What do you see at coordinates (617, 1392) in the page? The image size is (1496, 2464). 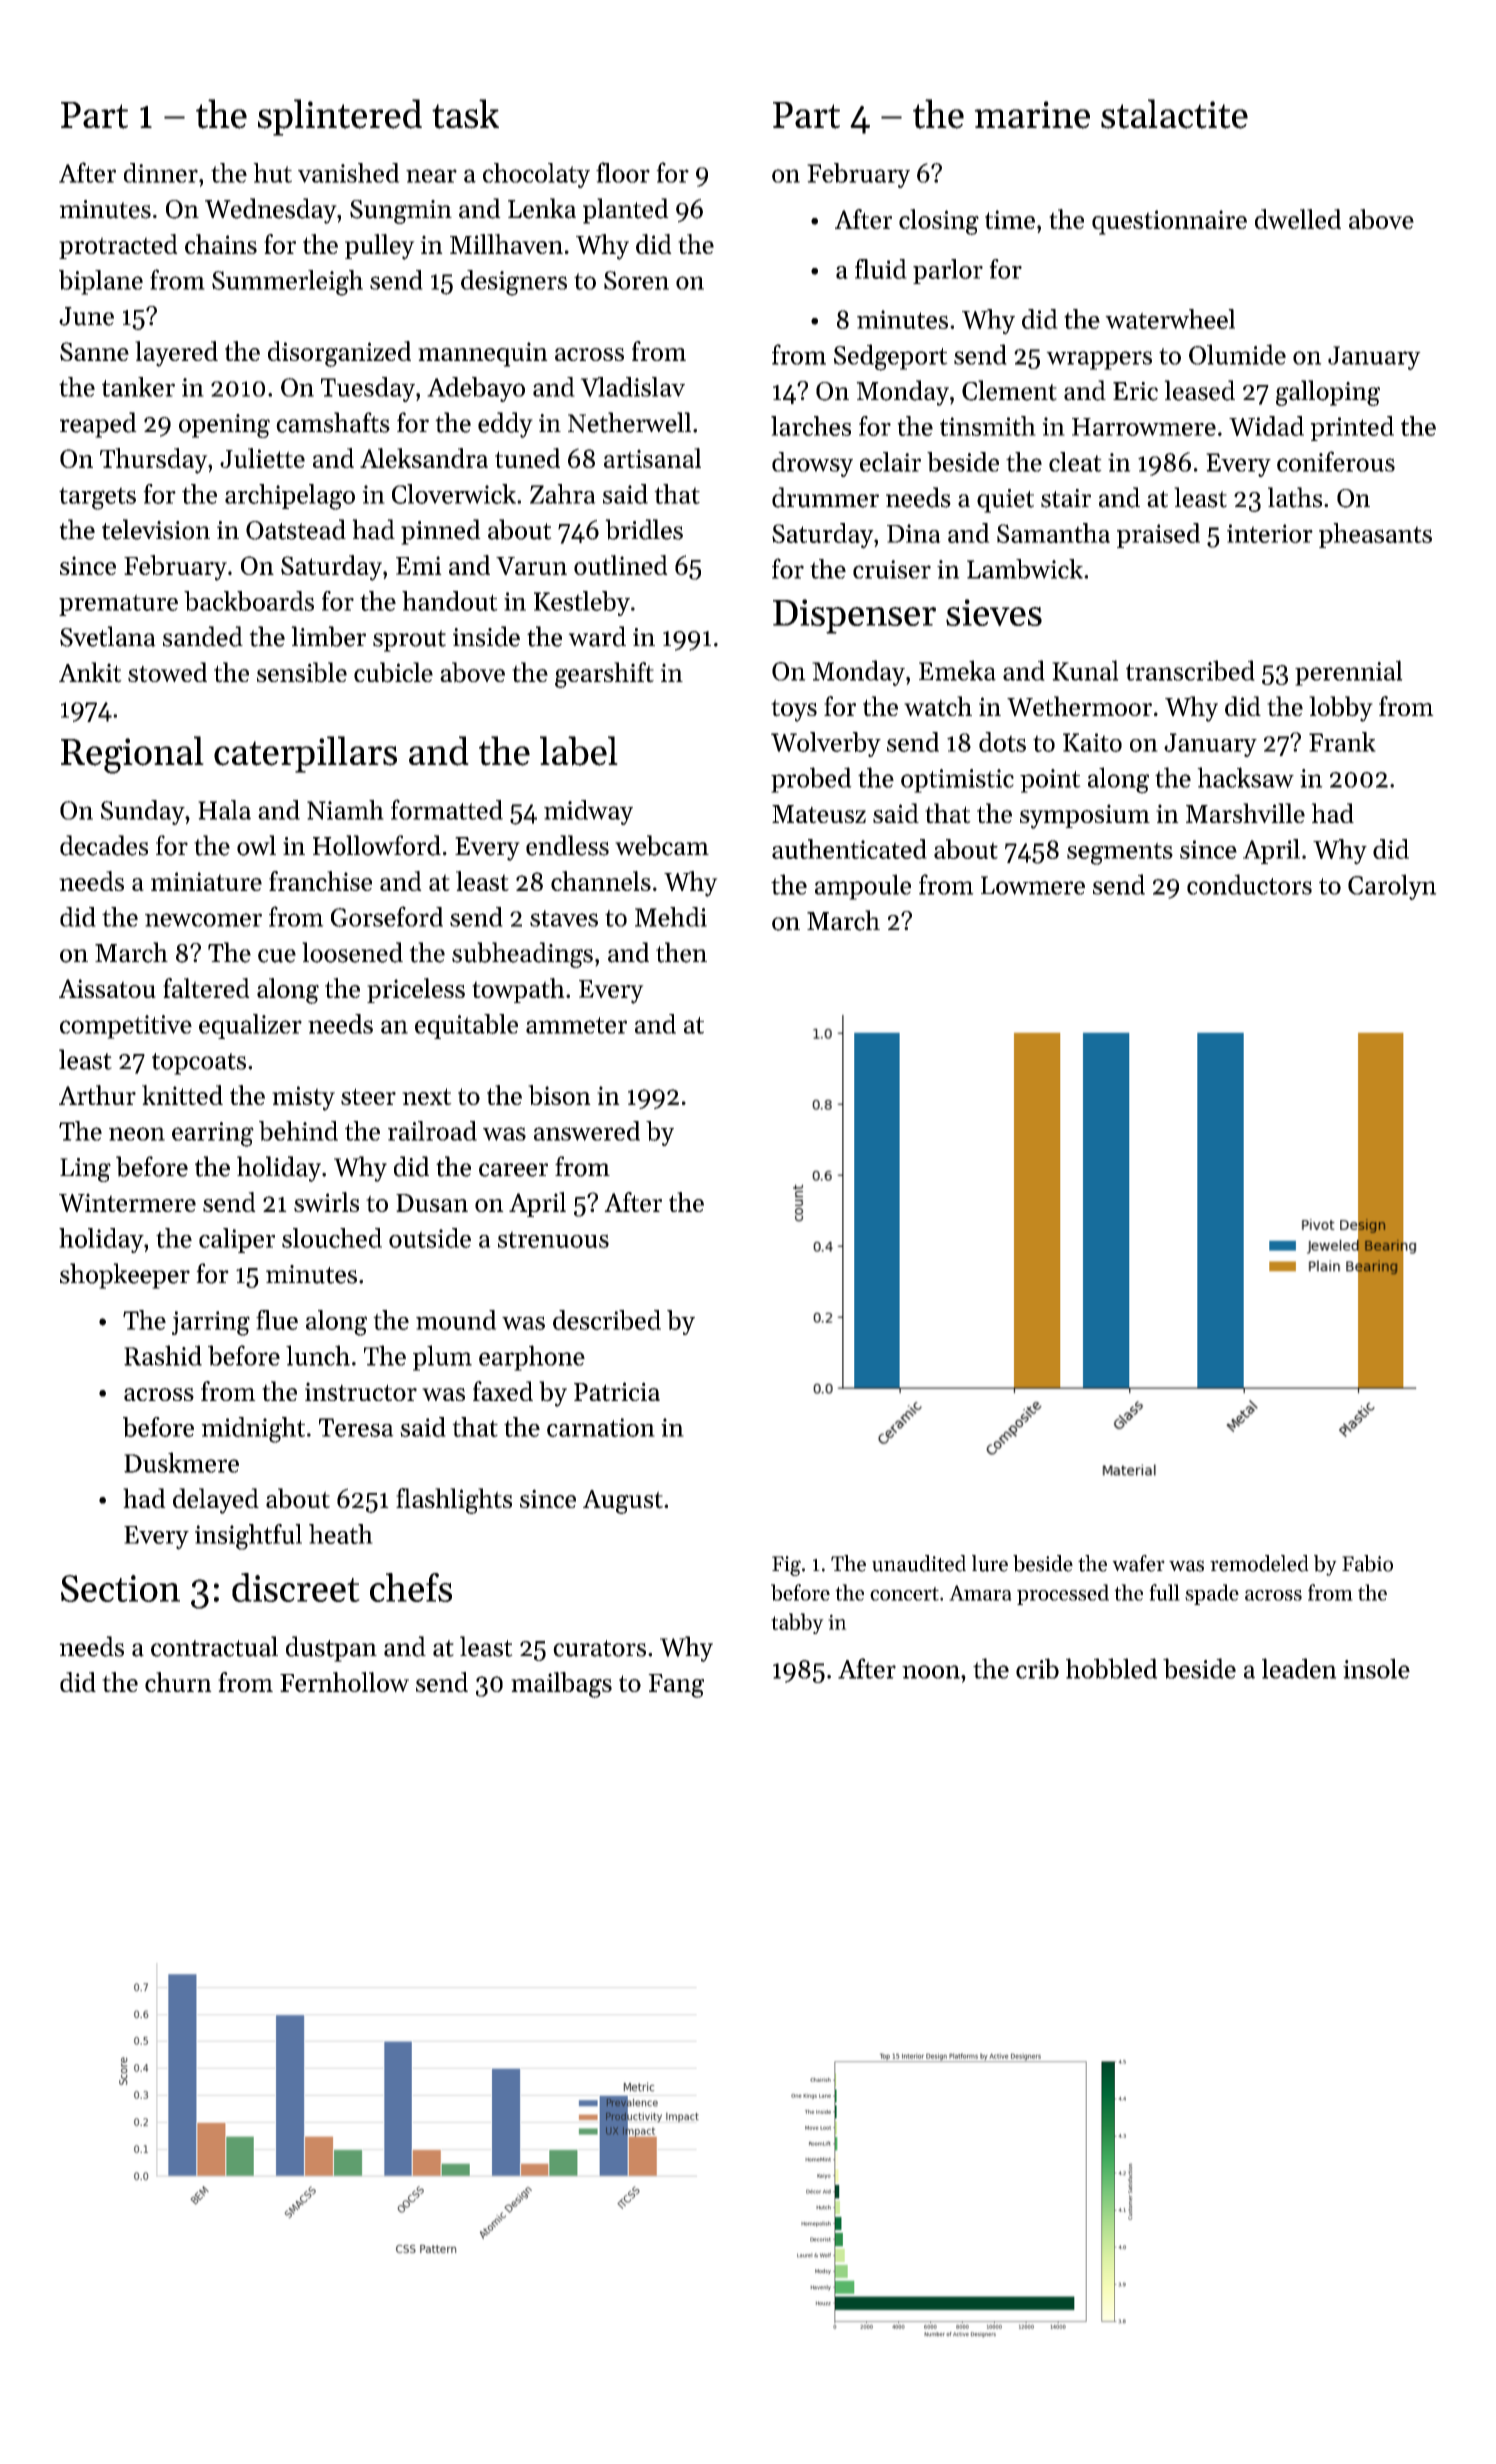 I see `Patricia` at bounding box center [617, 1392].
